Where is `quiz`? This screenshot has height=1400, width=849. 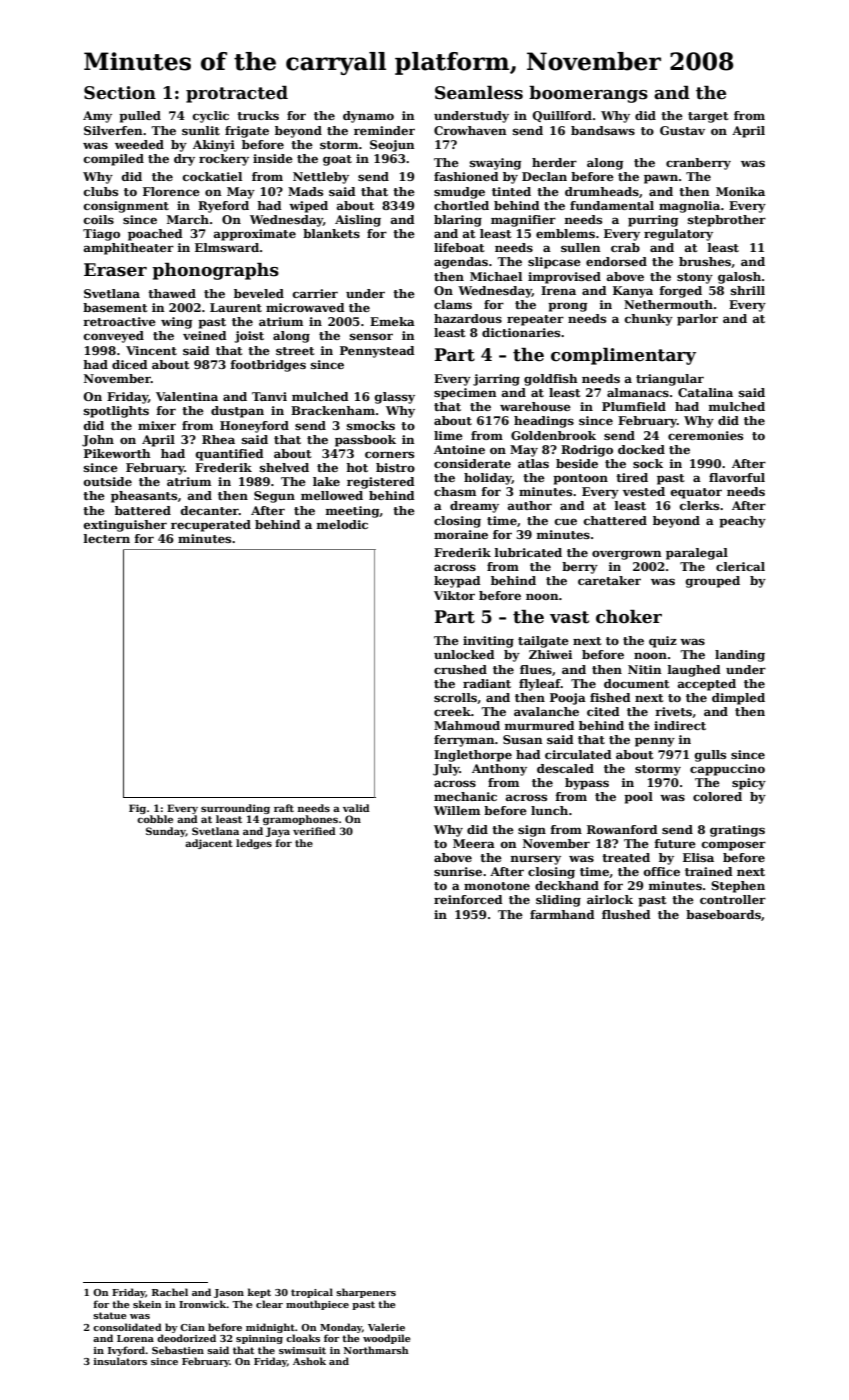
quiz is located at coordinates (663, 642).
